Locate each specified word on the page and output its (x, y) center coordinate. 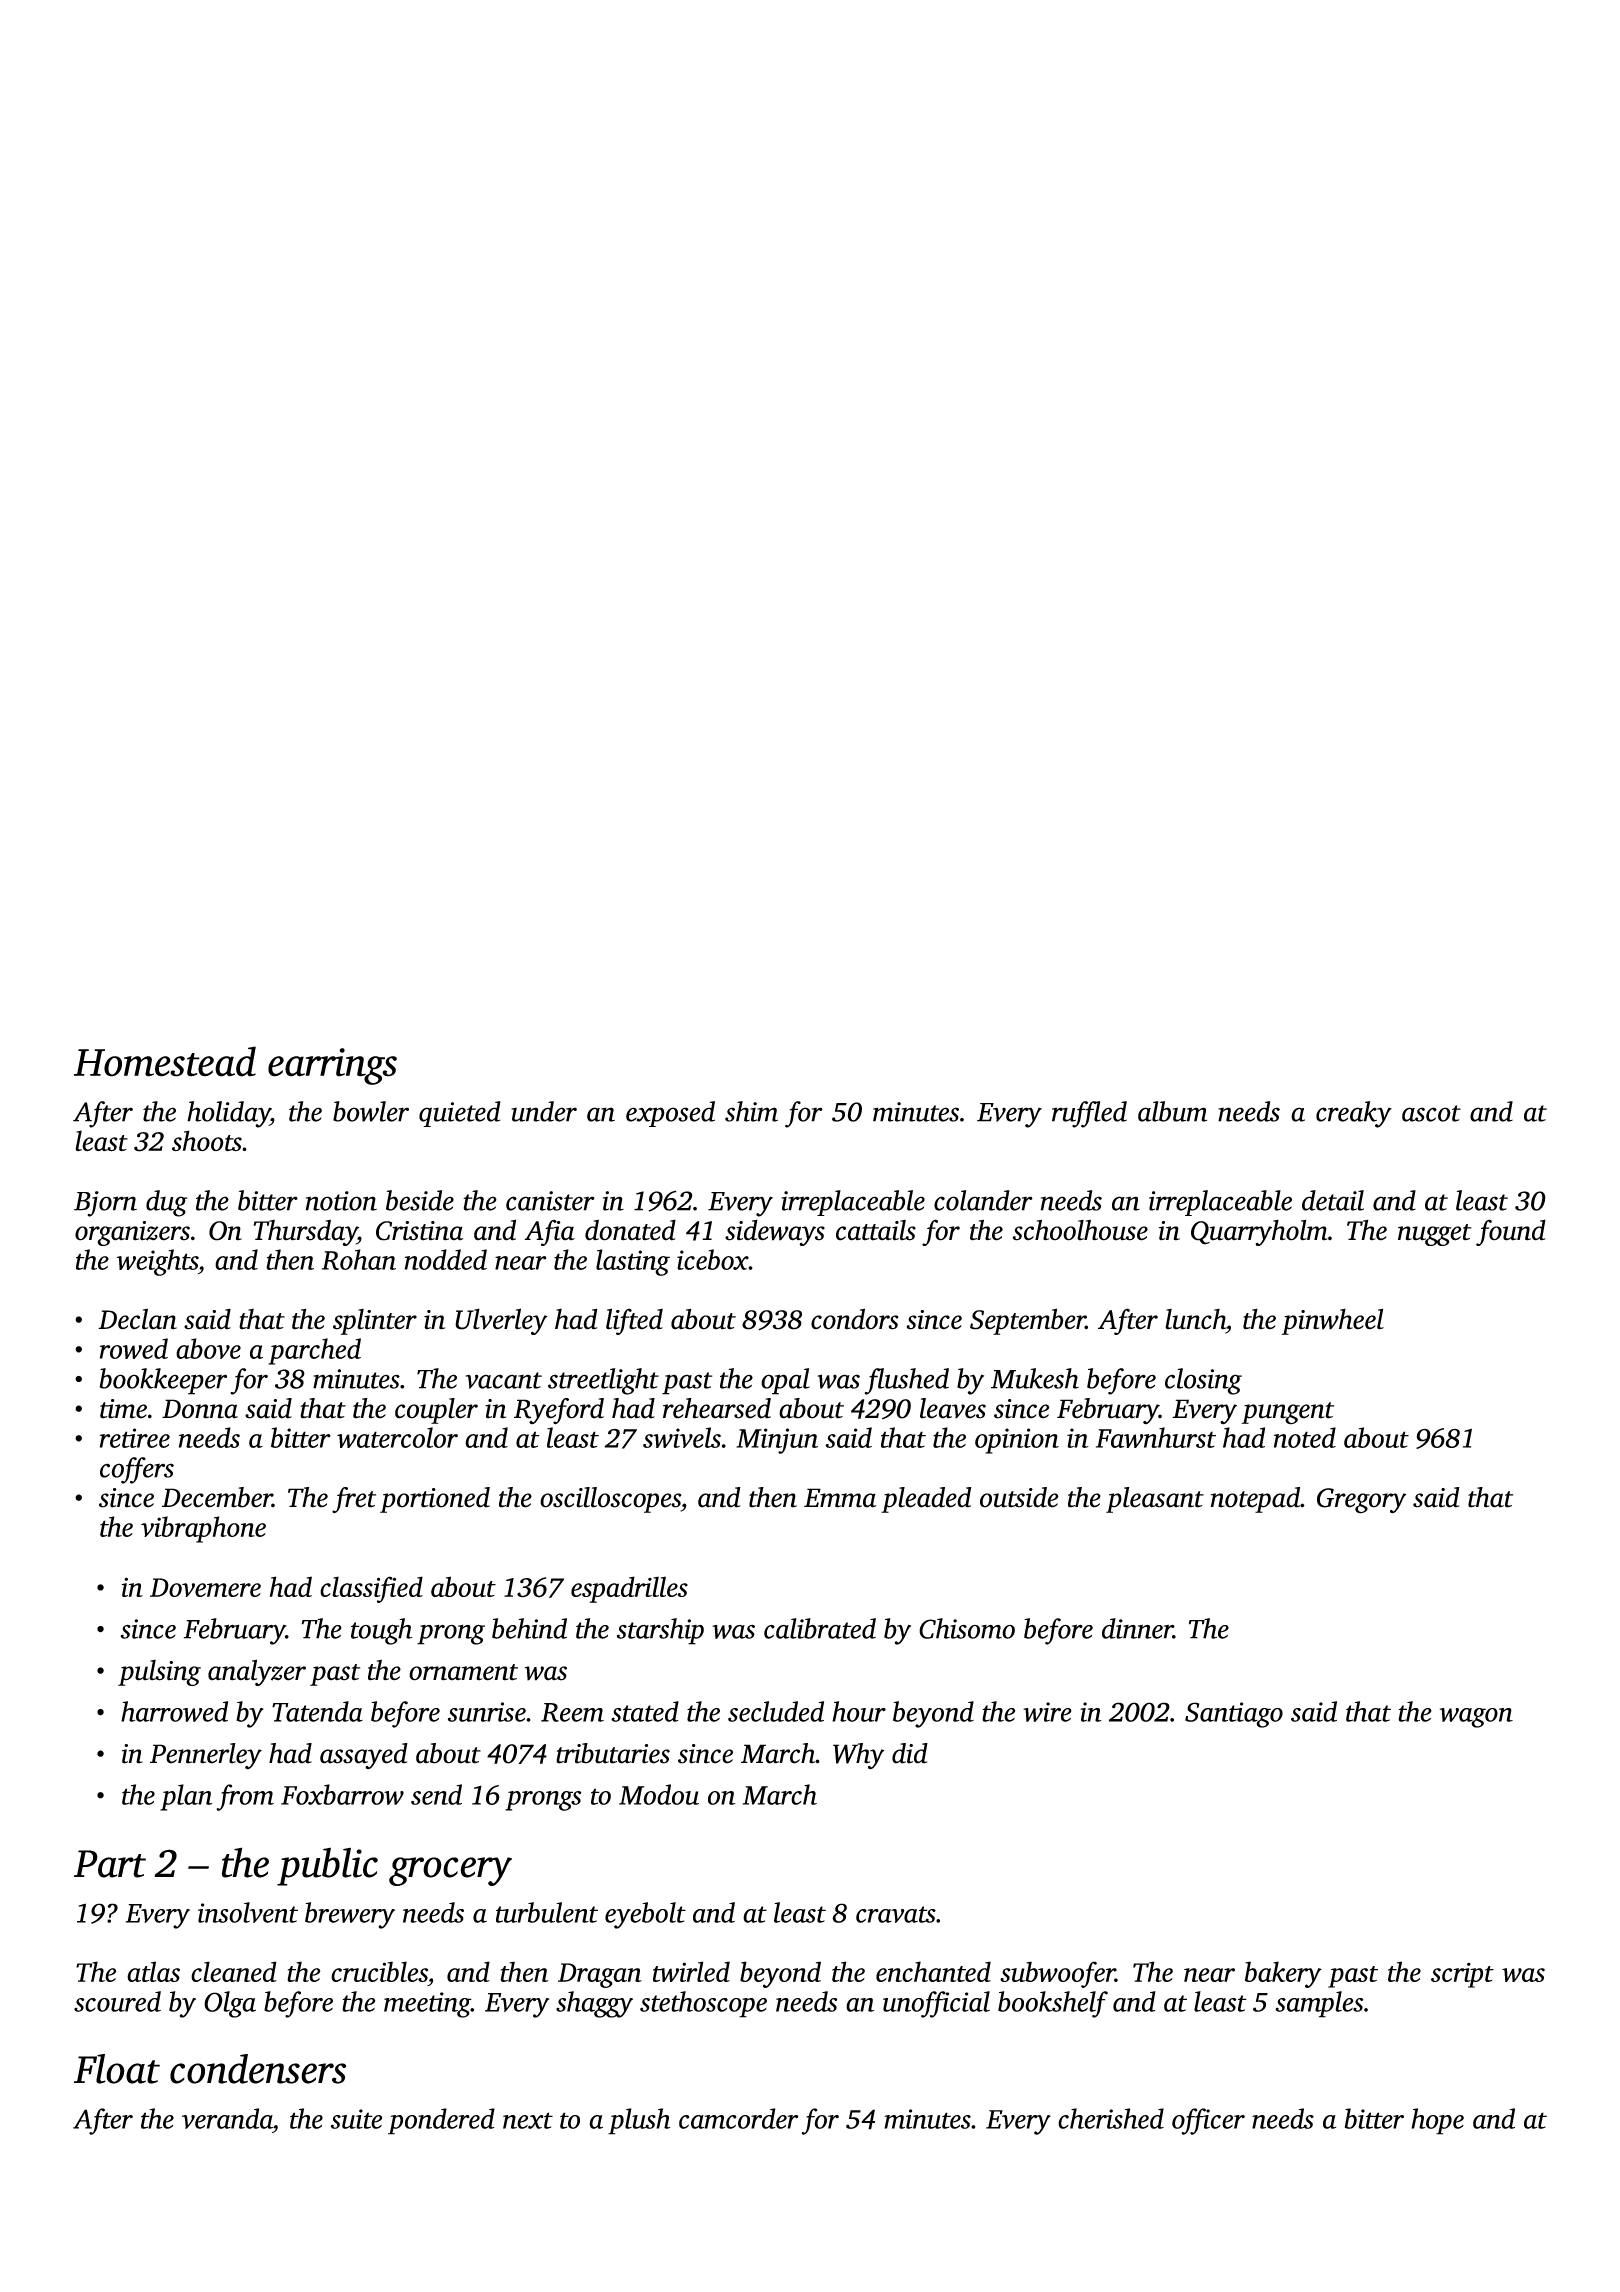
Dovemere (205, 1587)
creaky (1354, 1114)
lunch (1195, 1319)
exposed (670, 1114)
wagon (1476, 1718)
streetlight (603, 1381)
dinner (1137, 1628)
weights (157, 1262)
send (436, 1794)
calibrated (820, 1628)
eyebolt (645, 1915)
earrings (332, 1066)
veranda (227, 2118)
